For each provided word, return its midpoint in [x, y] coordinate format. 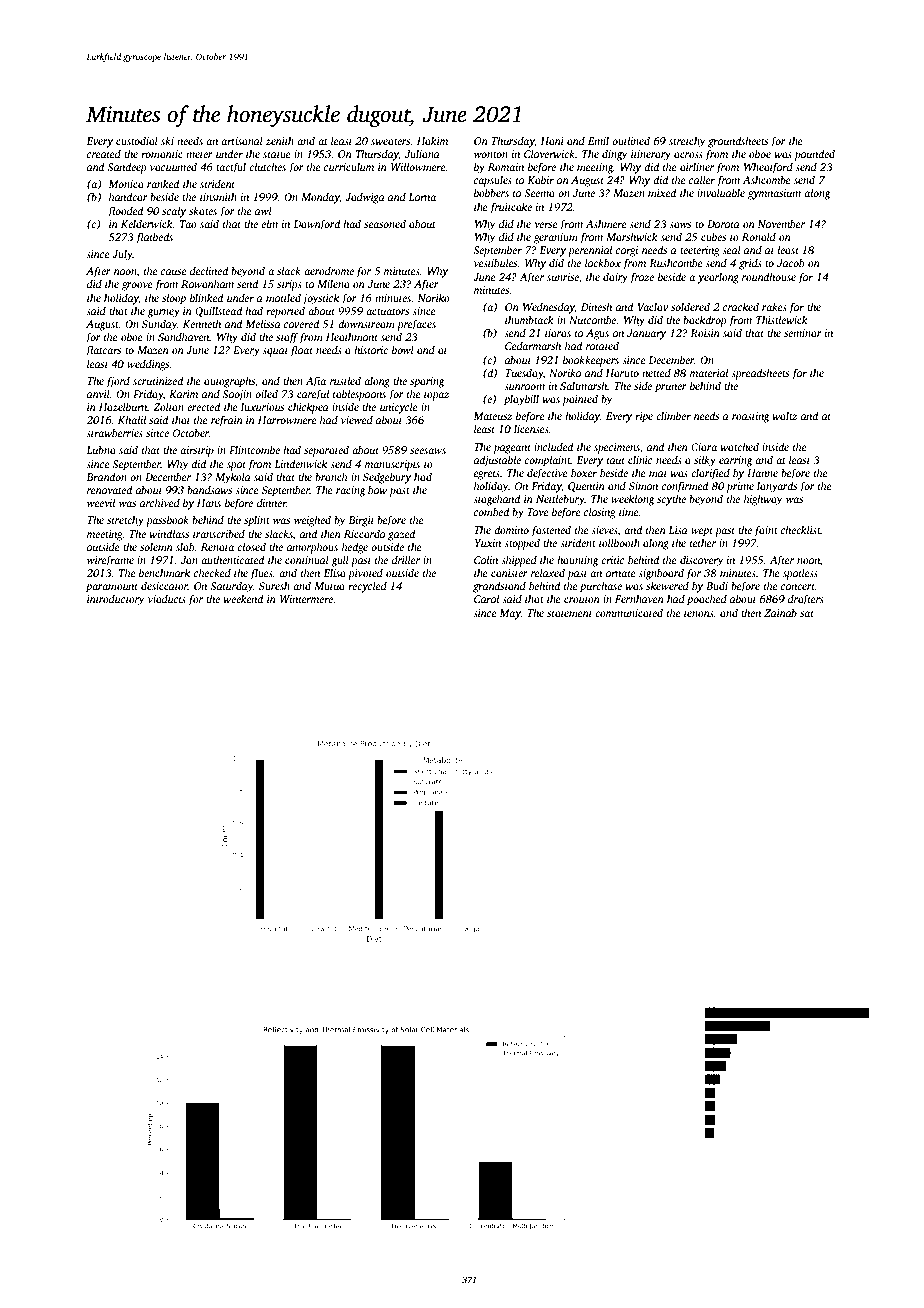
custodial [137, 140]
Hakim [432, 140]
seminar [803, 333]
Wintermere [306, 599]
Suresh [274, 585]
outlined [631, 140]
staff [287, 338]
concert [798, 586]
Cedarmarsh [533, 345]
